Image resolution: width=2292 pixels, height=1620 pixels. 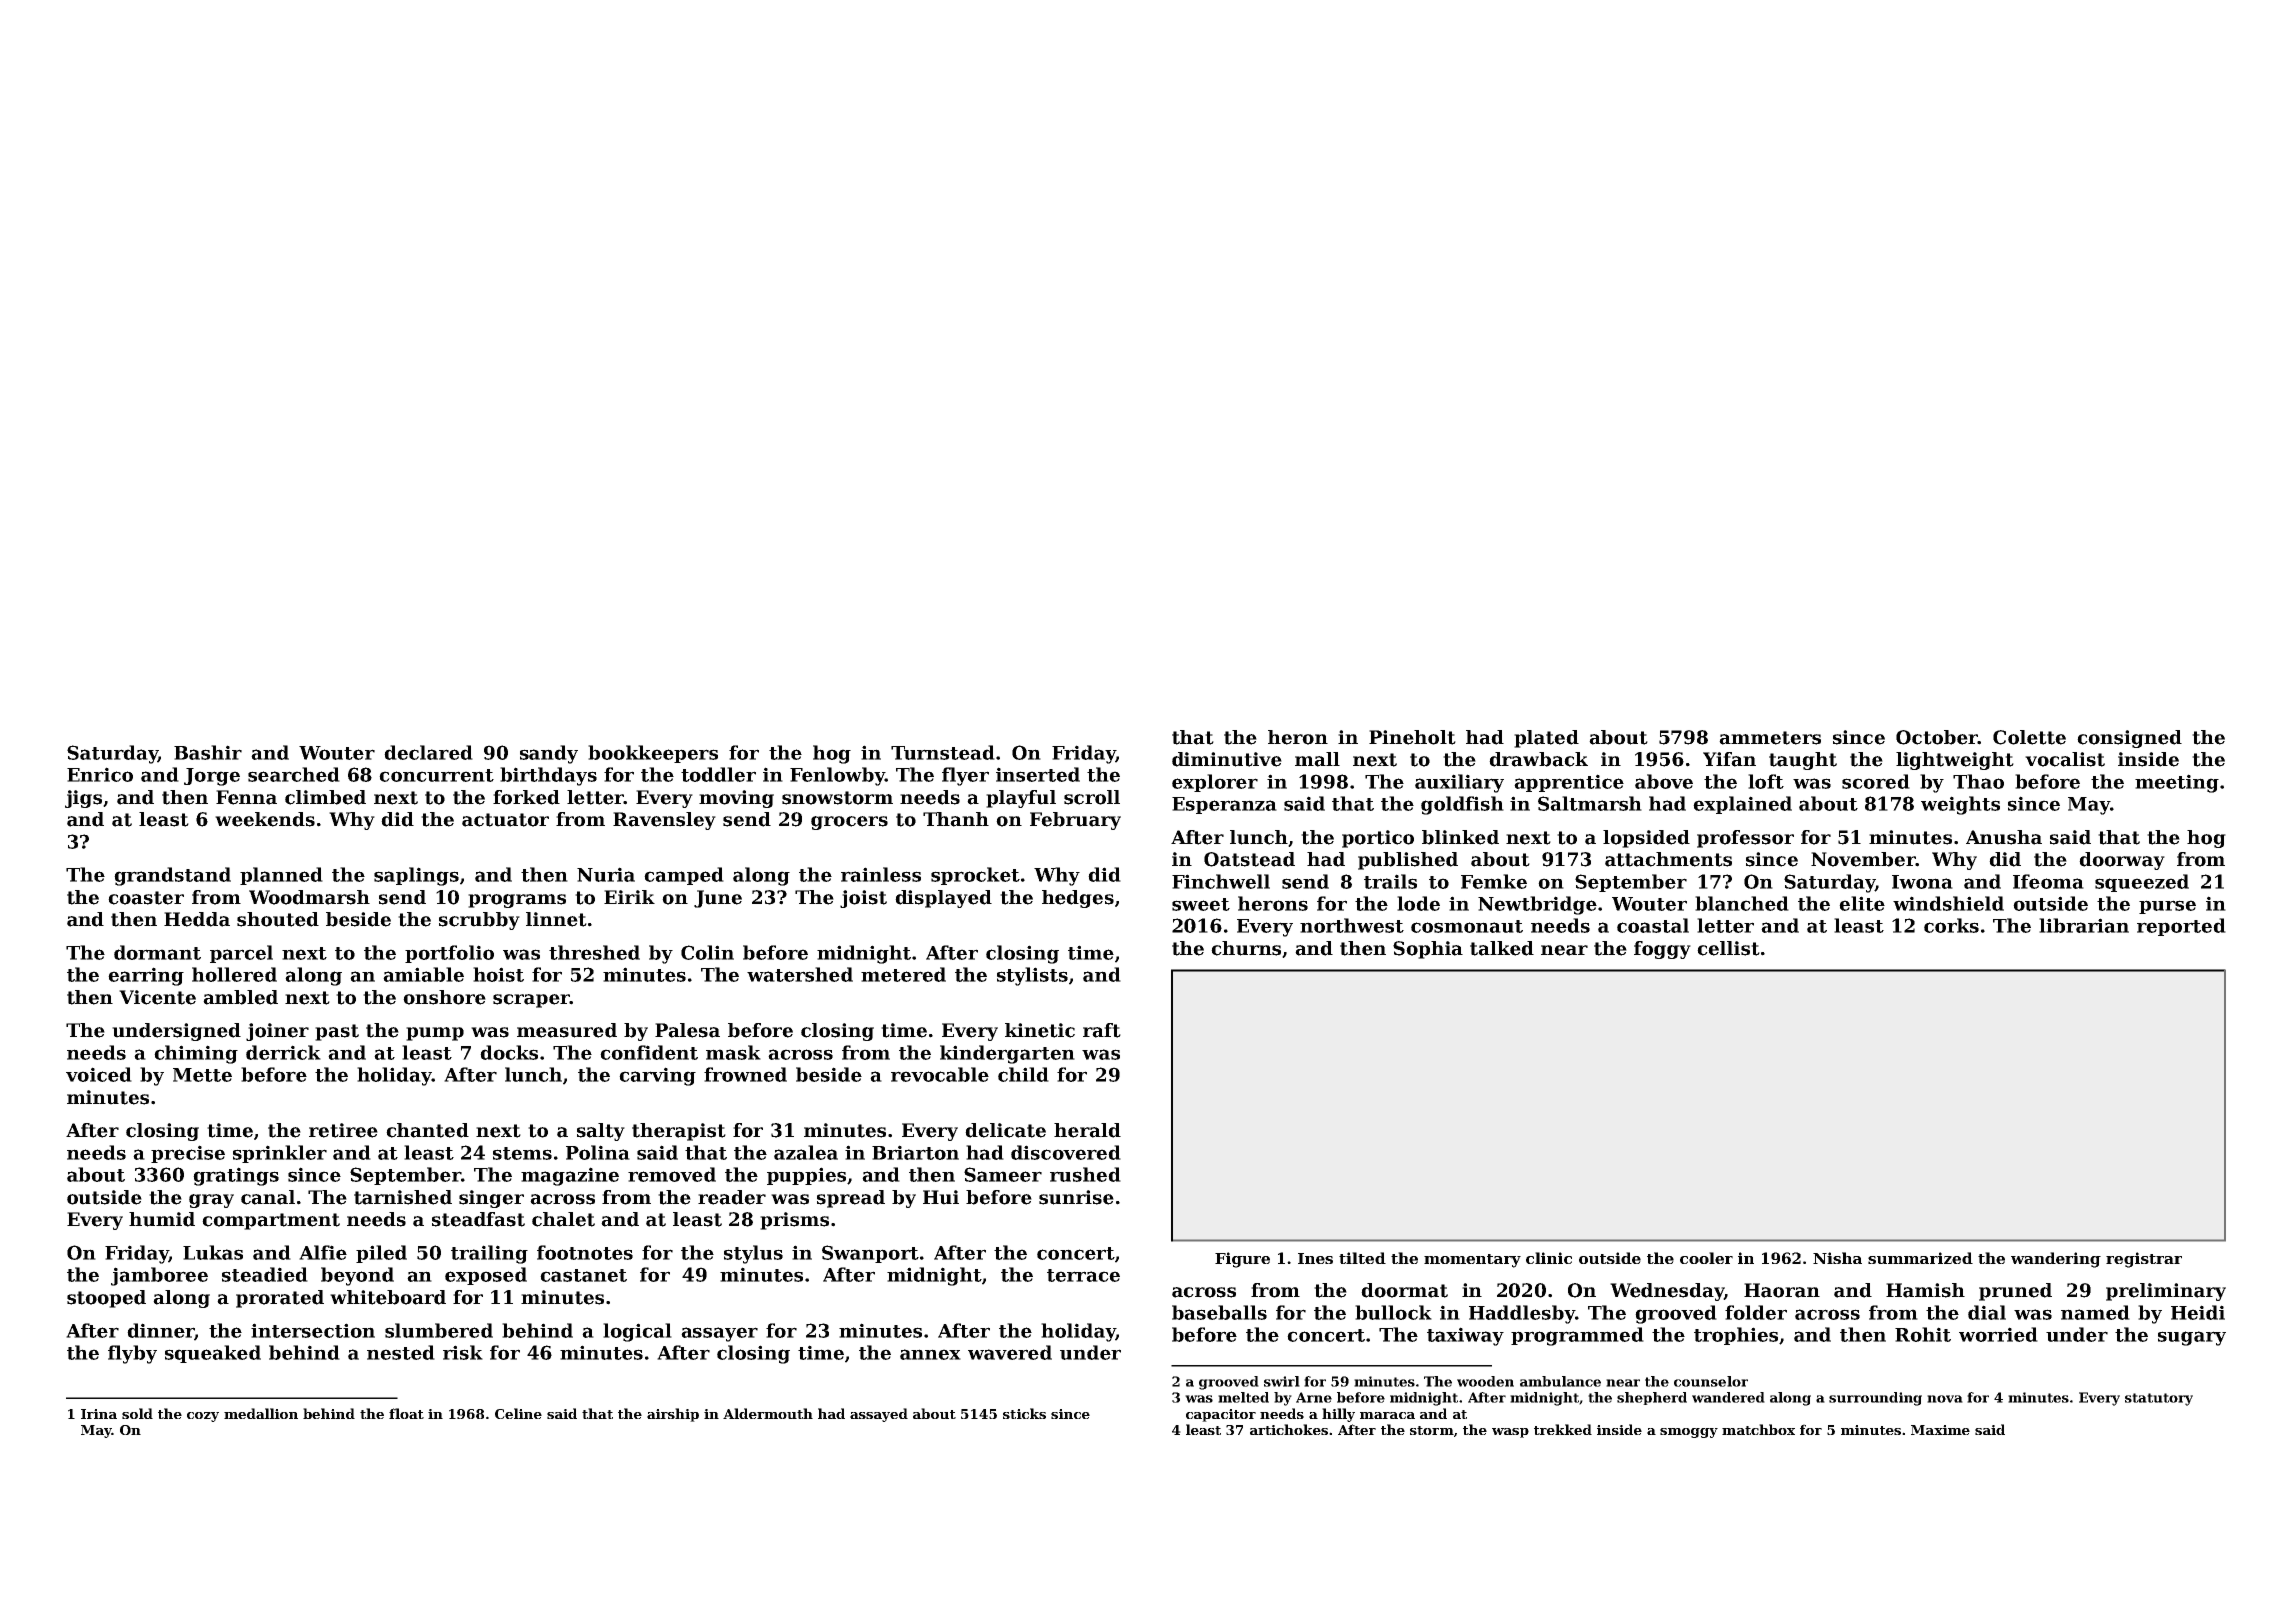 What do you see at coordinates (943, 752) in the image?
I see `Turnstead` at bounding box center [943, 752].
